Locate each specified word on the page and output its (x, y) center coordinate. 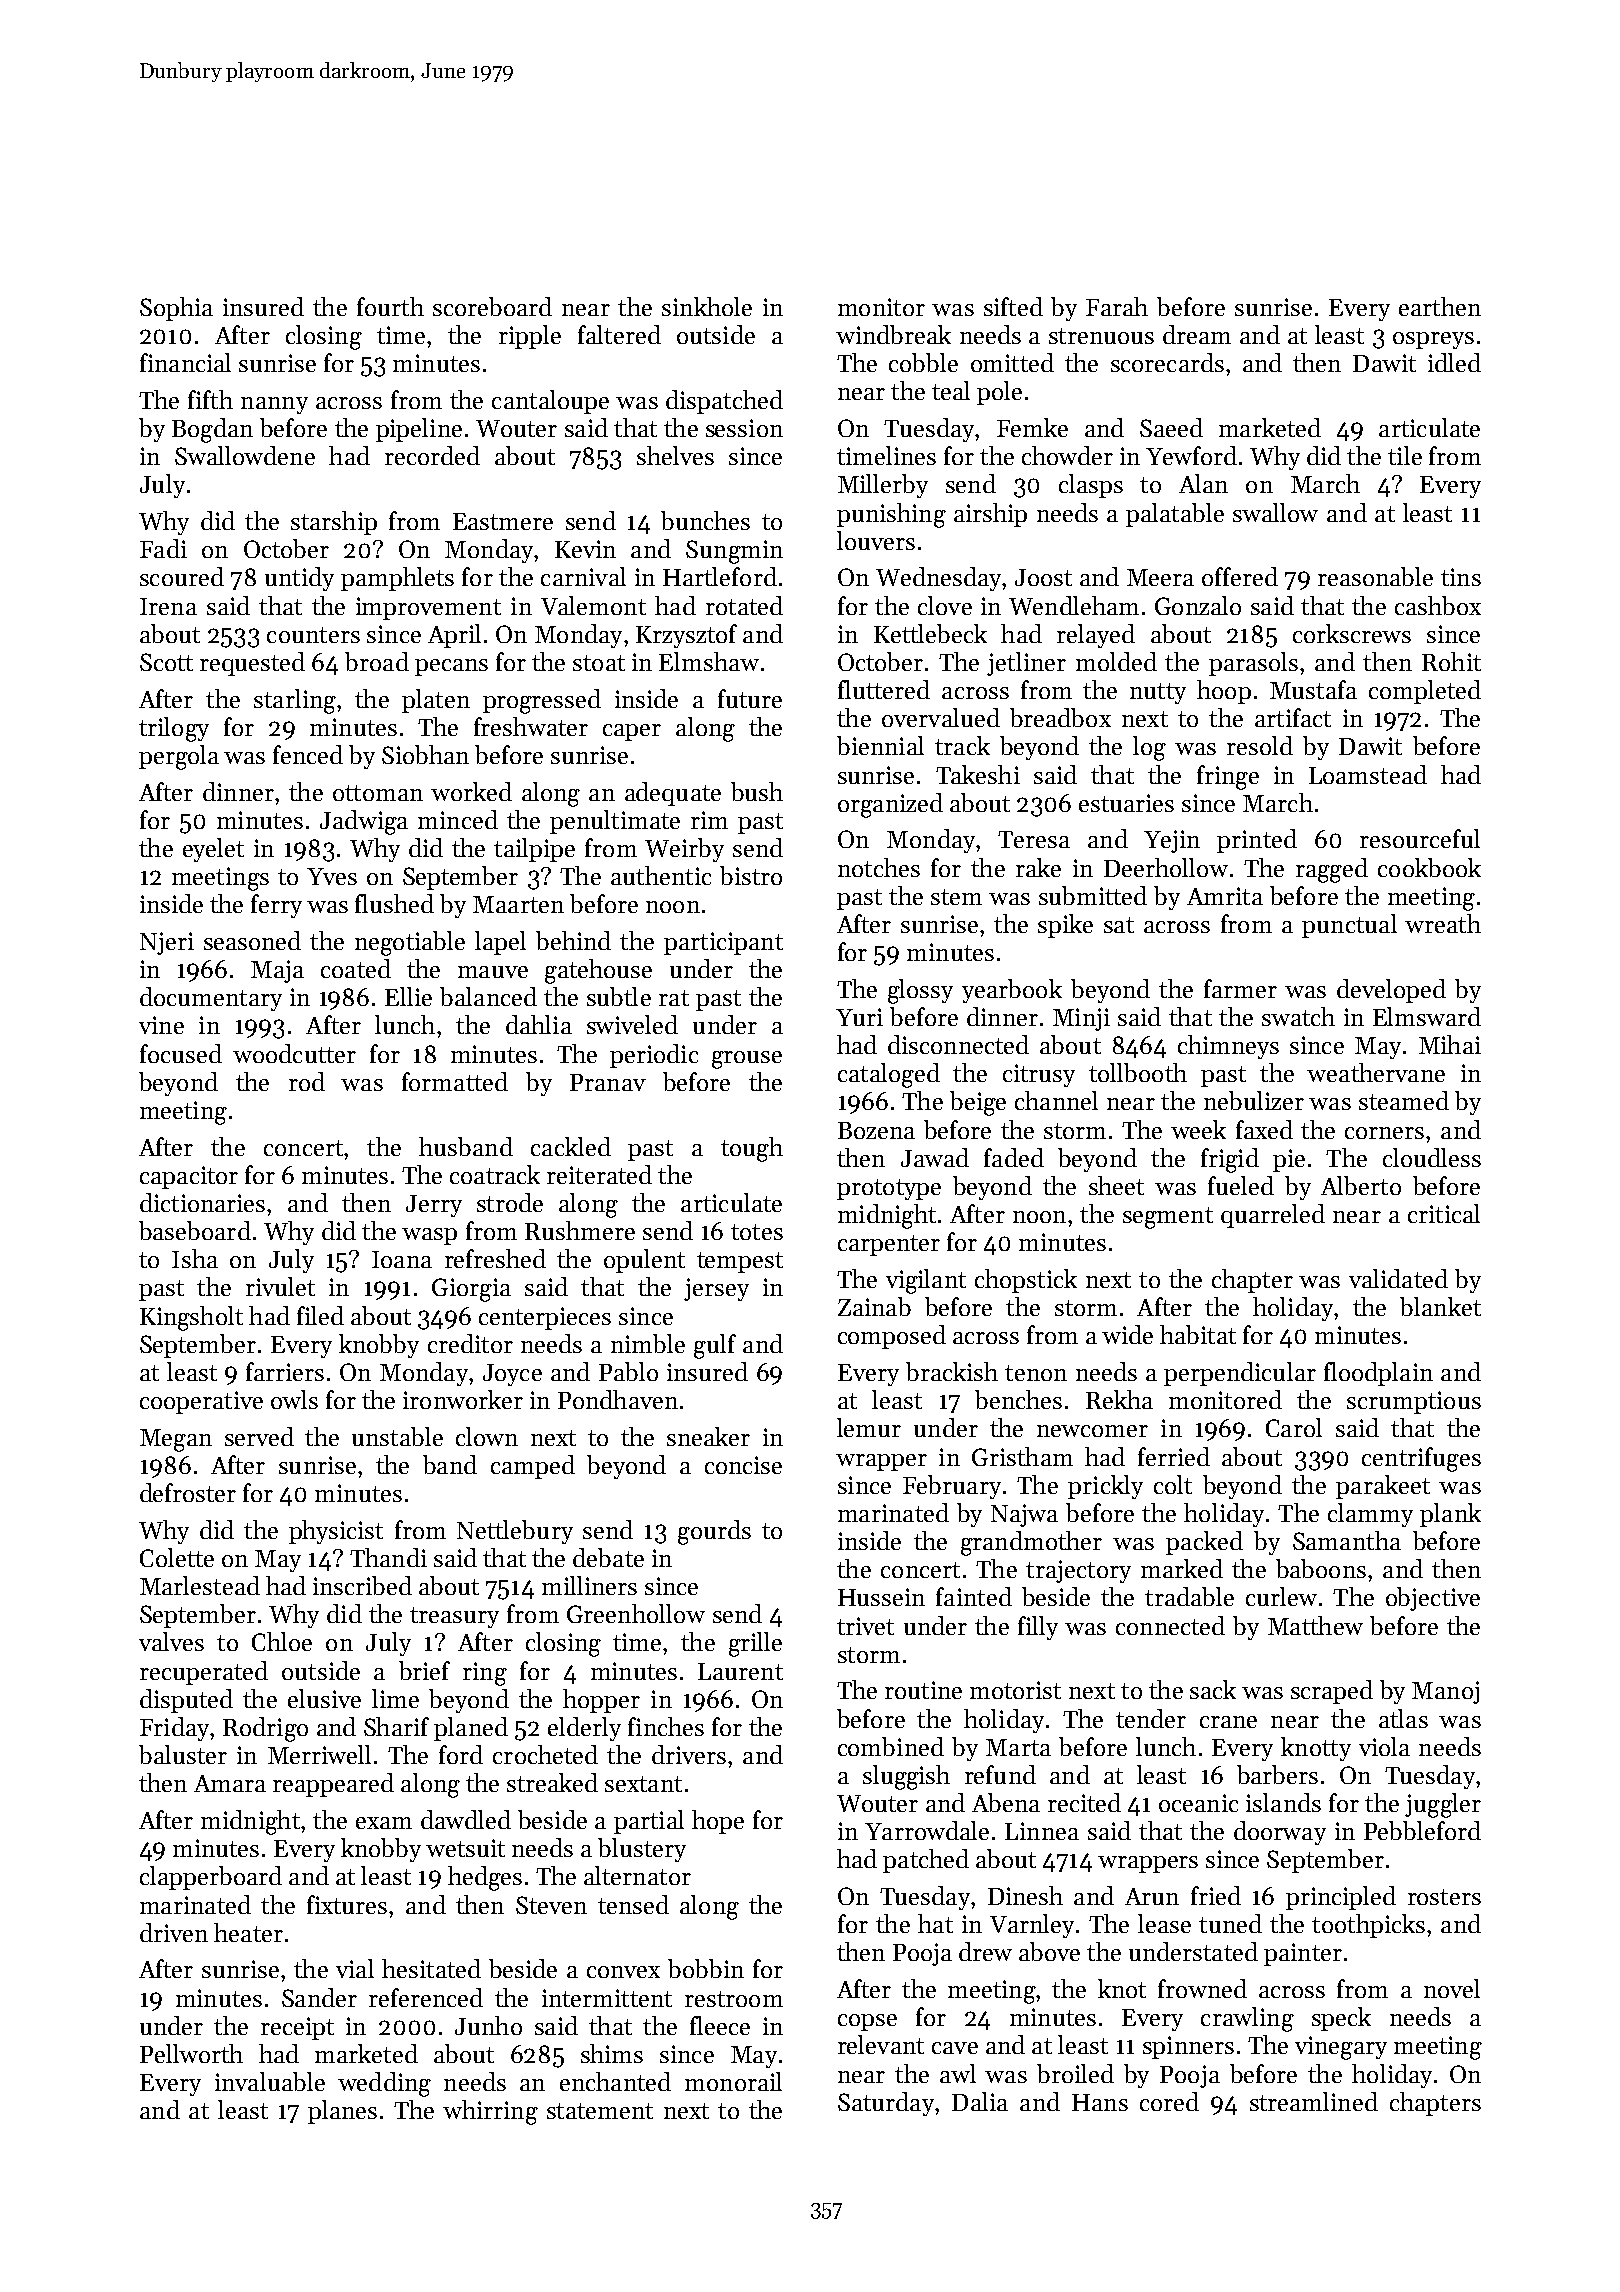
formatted (455, 1081)
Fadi (163, 548)
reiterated (599, 1174)
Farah (1117, 306)
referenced (426, 1997)
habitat (1198, 1334)
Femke (1032, 427)
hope (718, 1822)
